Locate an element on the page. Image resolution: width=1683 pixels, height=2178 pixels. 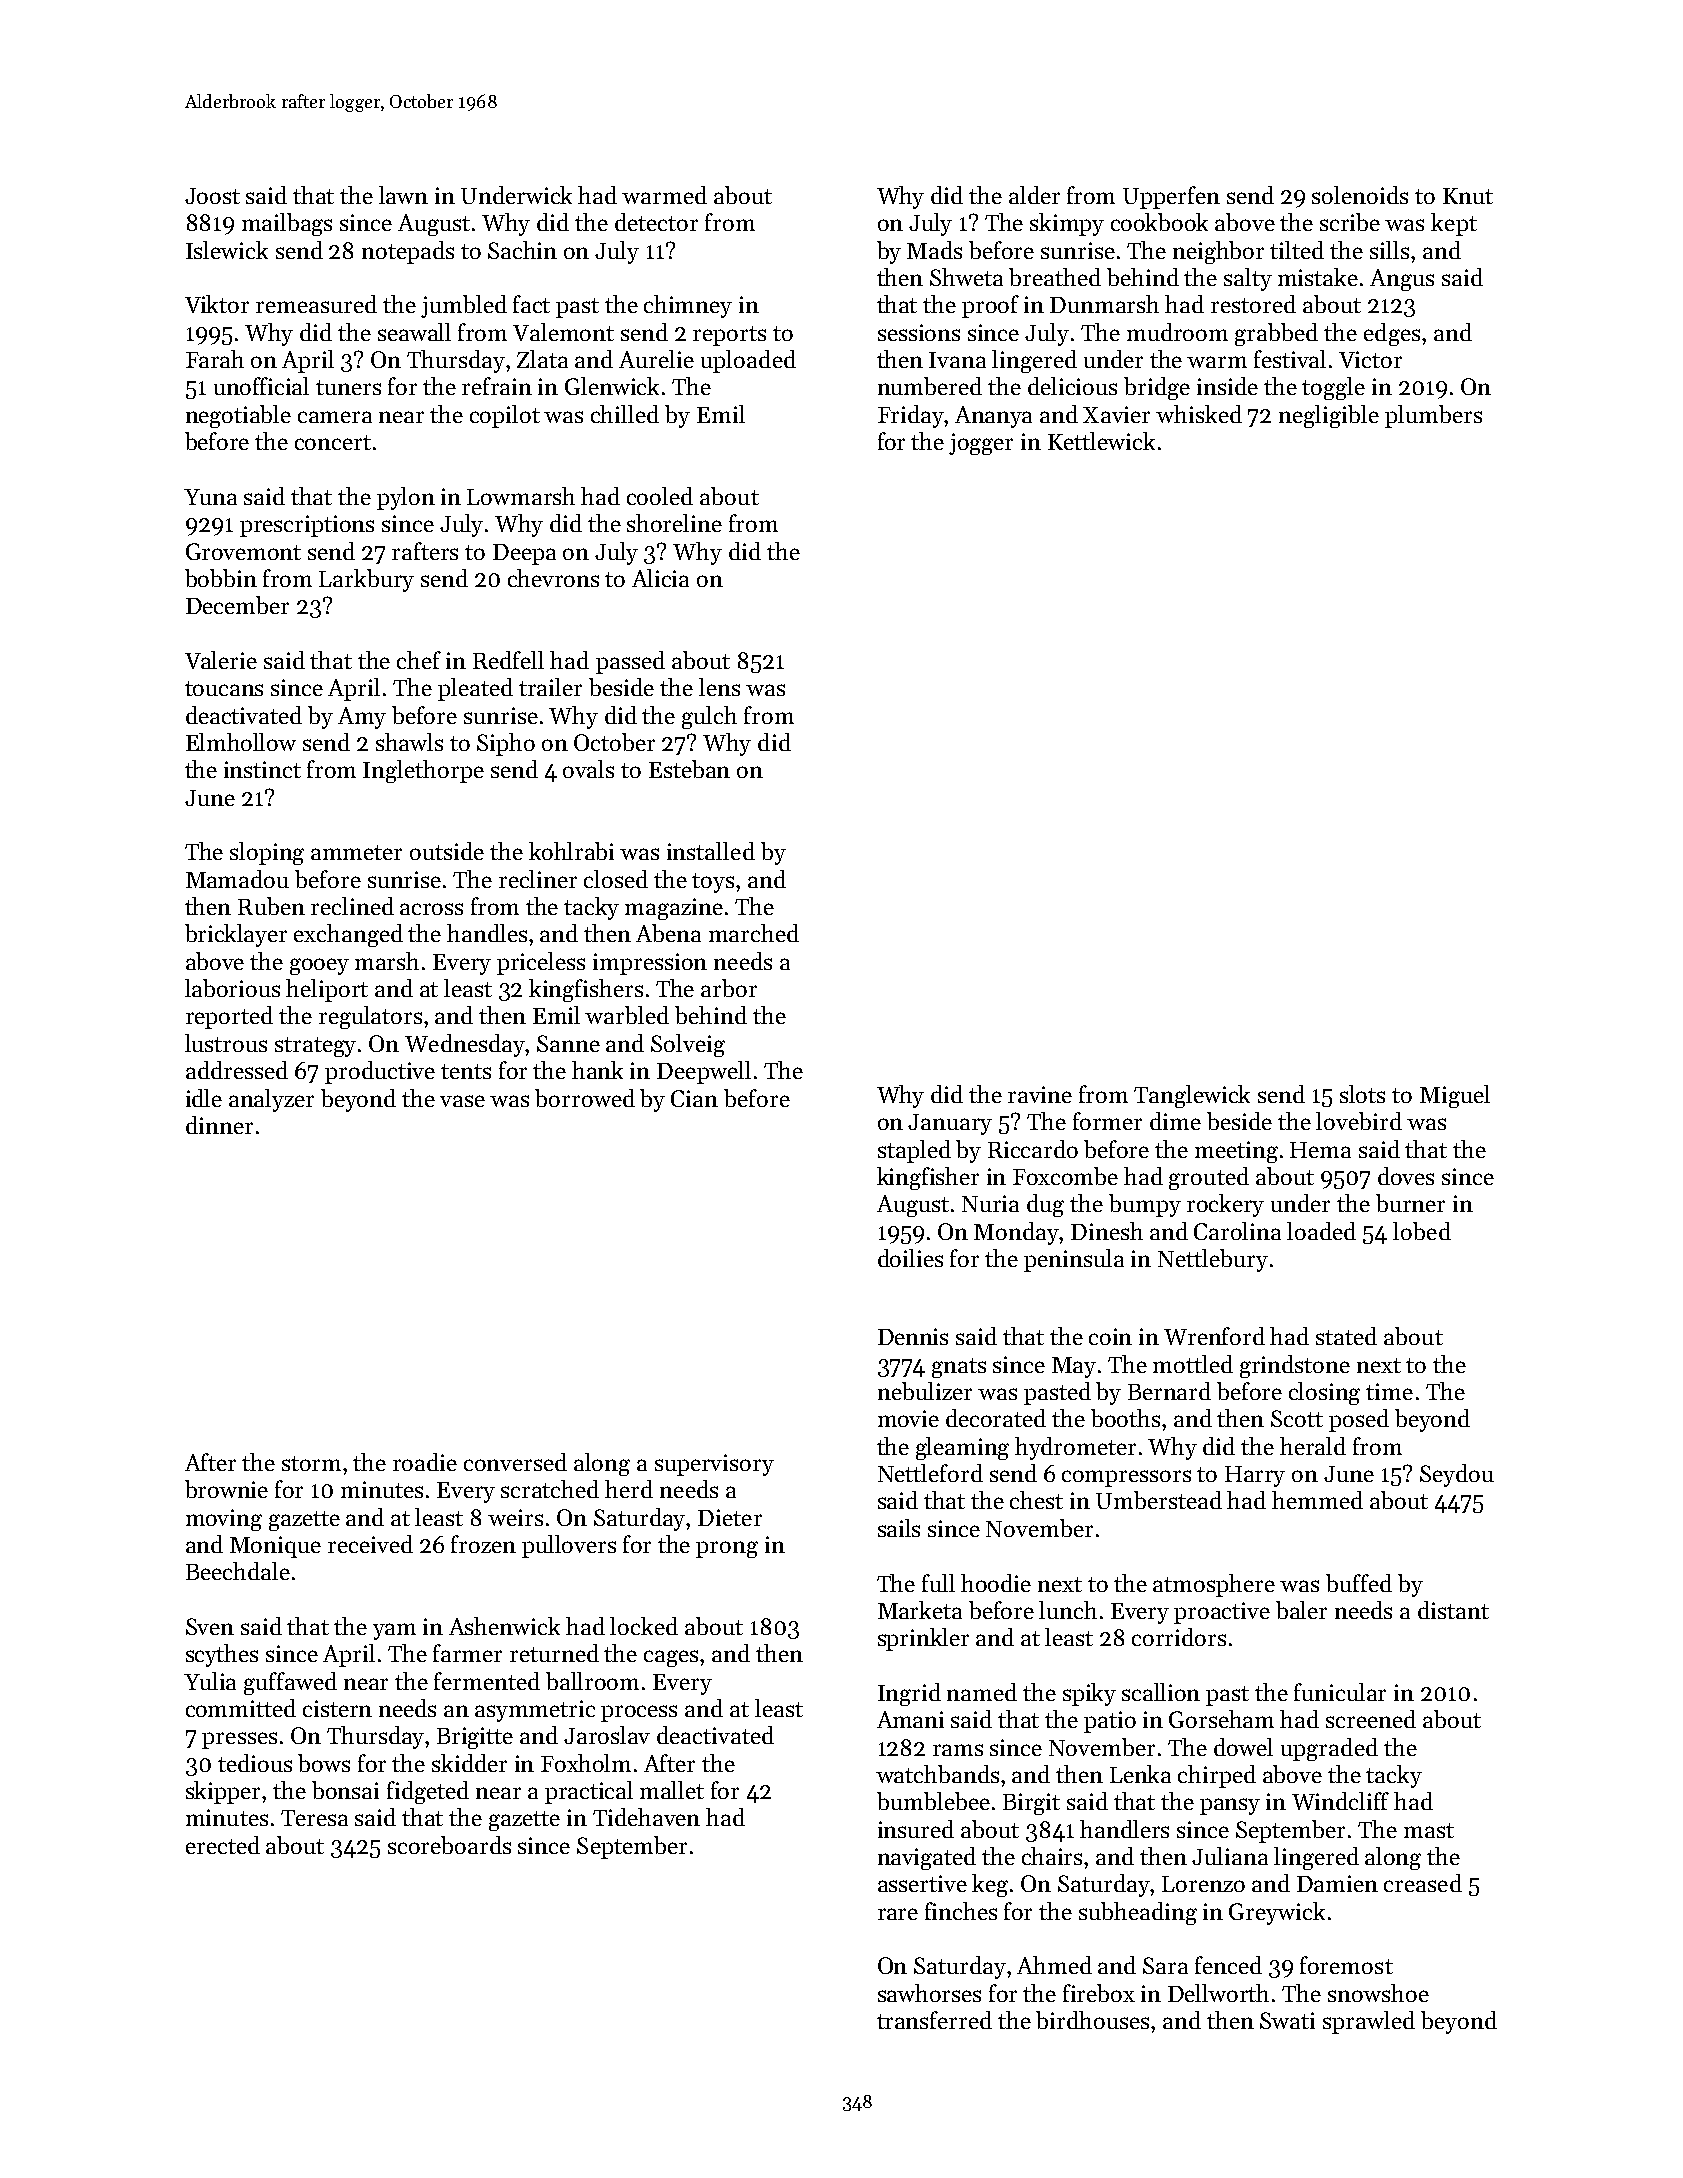
jogger is located at coordinates (981, 444).
